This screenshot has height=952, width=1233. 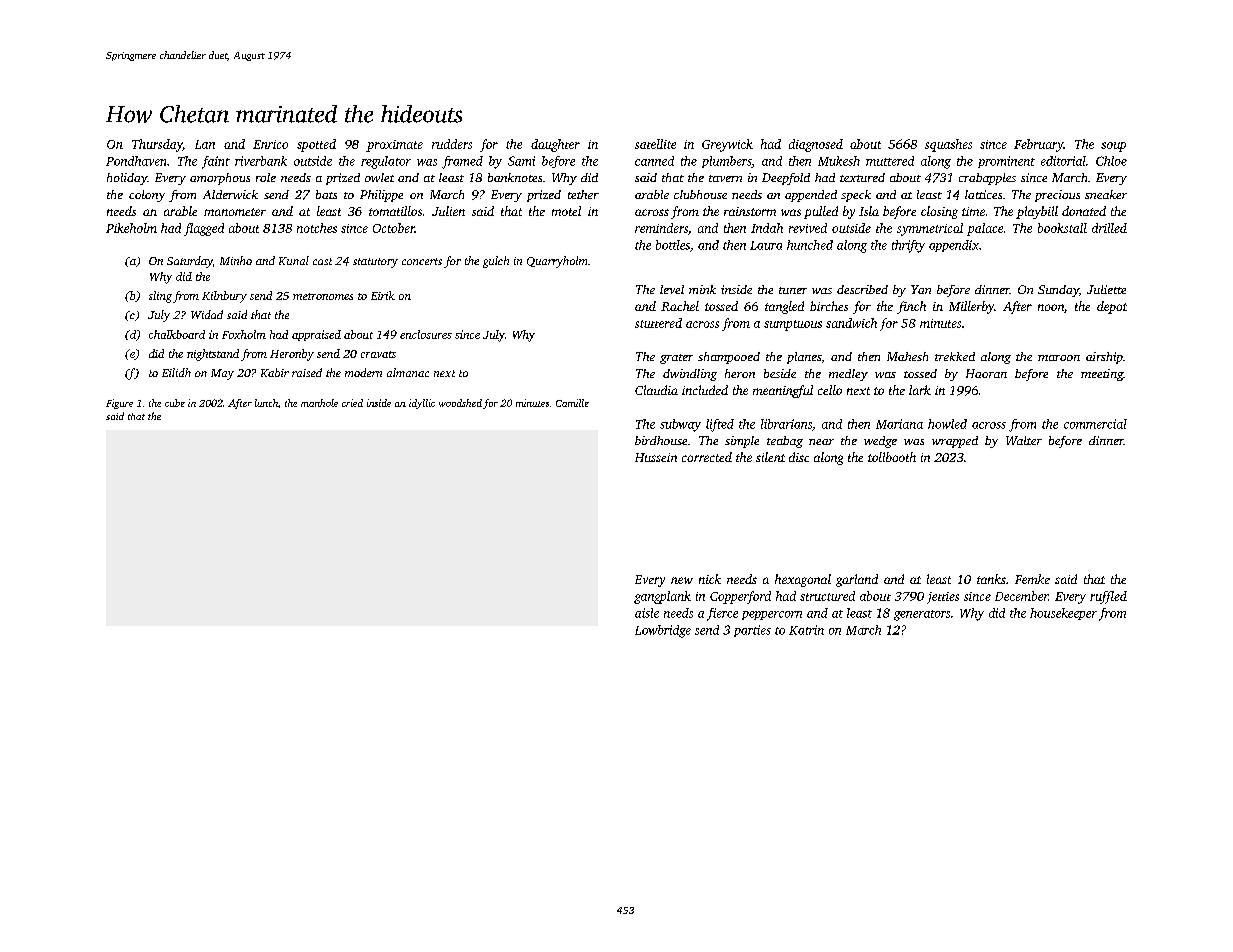 I want to click on finch, so click(x=911, y=307).
